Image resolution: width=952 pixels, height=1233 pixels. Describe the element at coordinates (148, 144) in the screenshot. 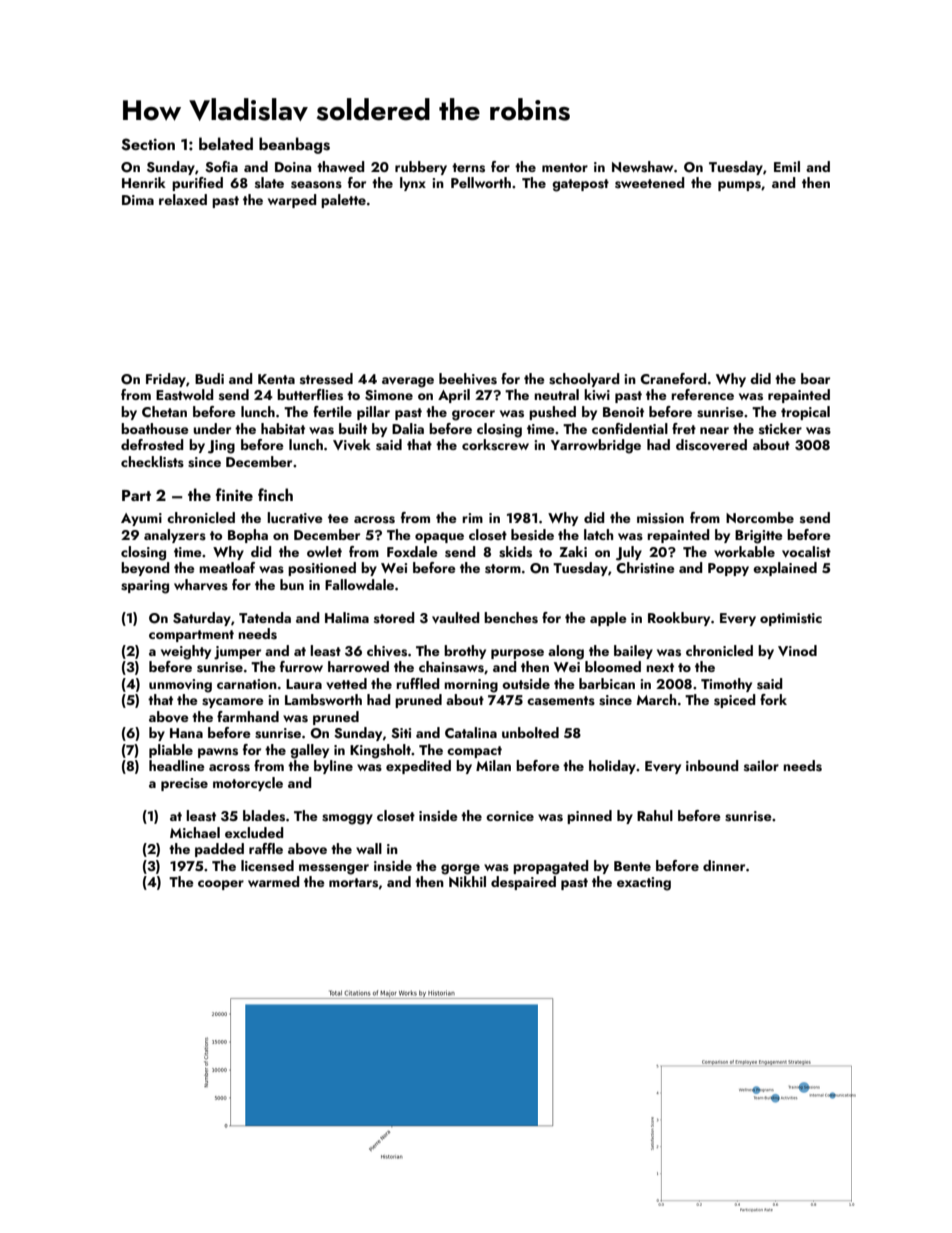

I see `Section` at that location.
